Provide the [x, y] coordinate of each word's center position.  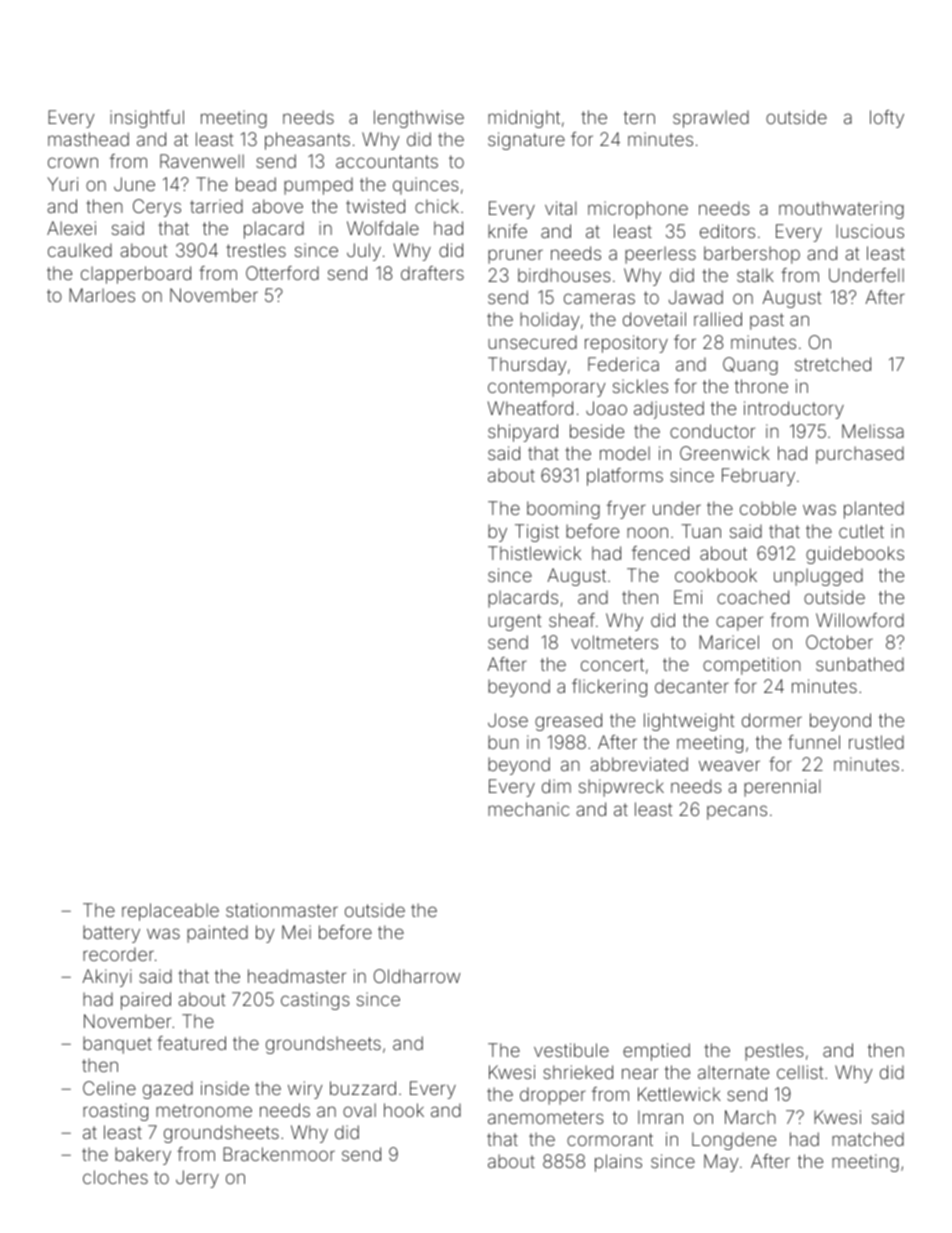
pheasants [307, 141]
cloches [115, 1177]
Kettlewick [679, 1094]
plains [618, 1163]
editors [727, 231]
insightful [147, 119]
